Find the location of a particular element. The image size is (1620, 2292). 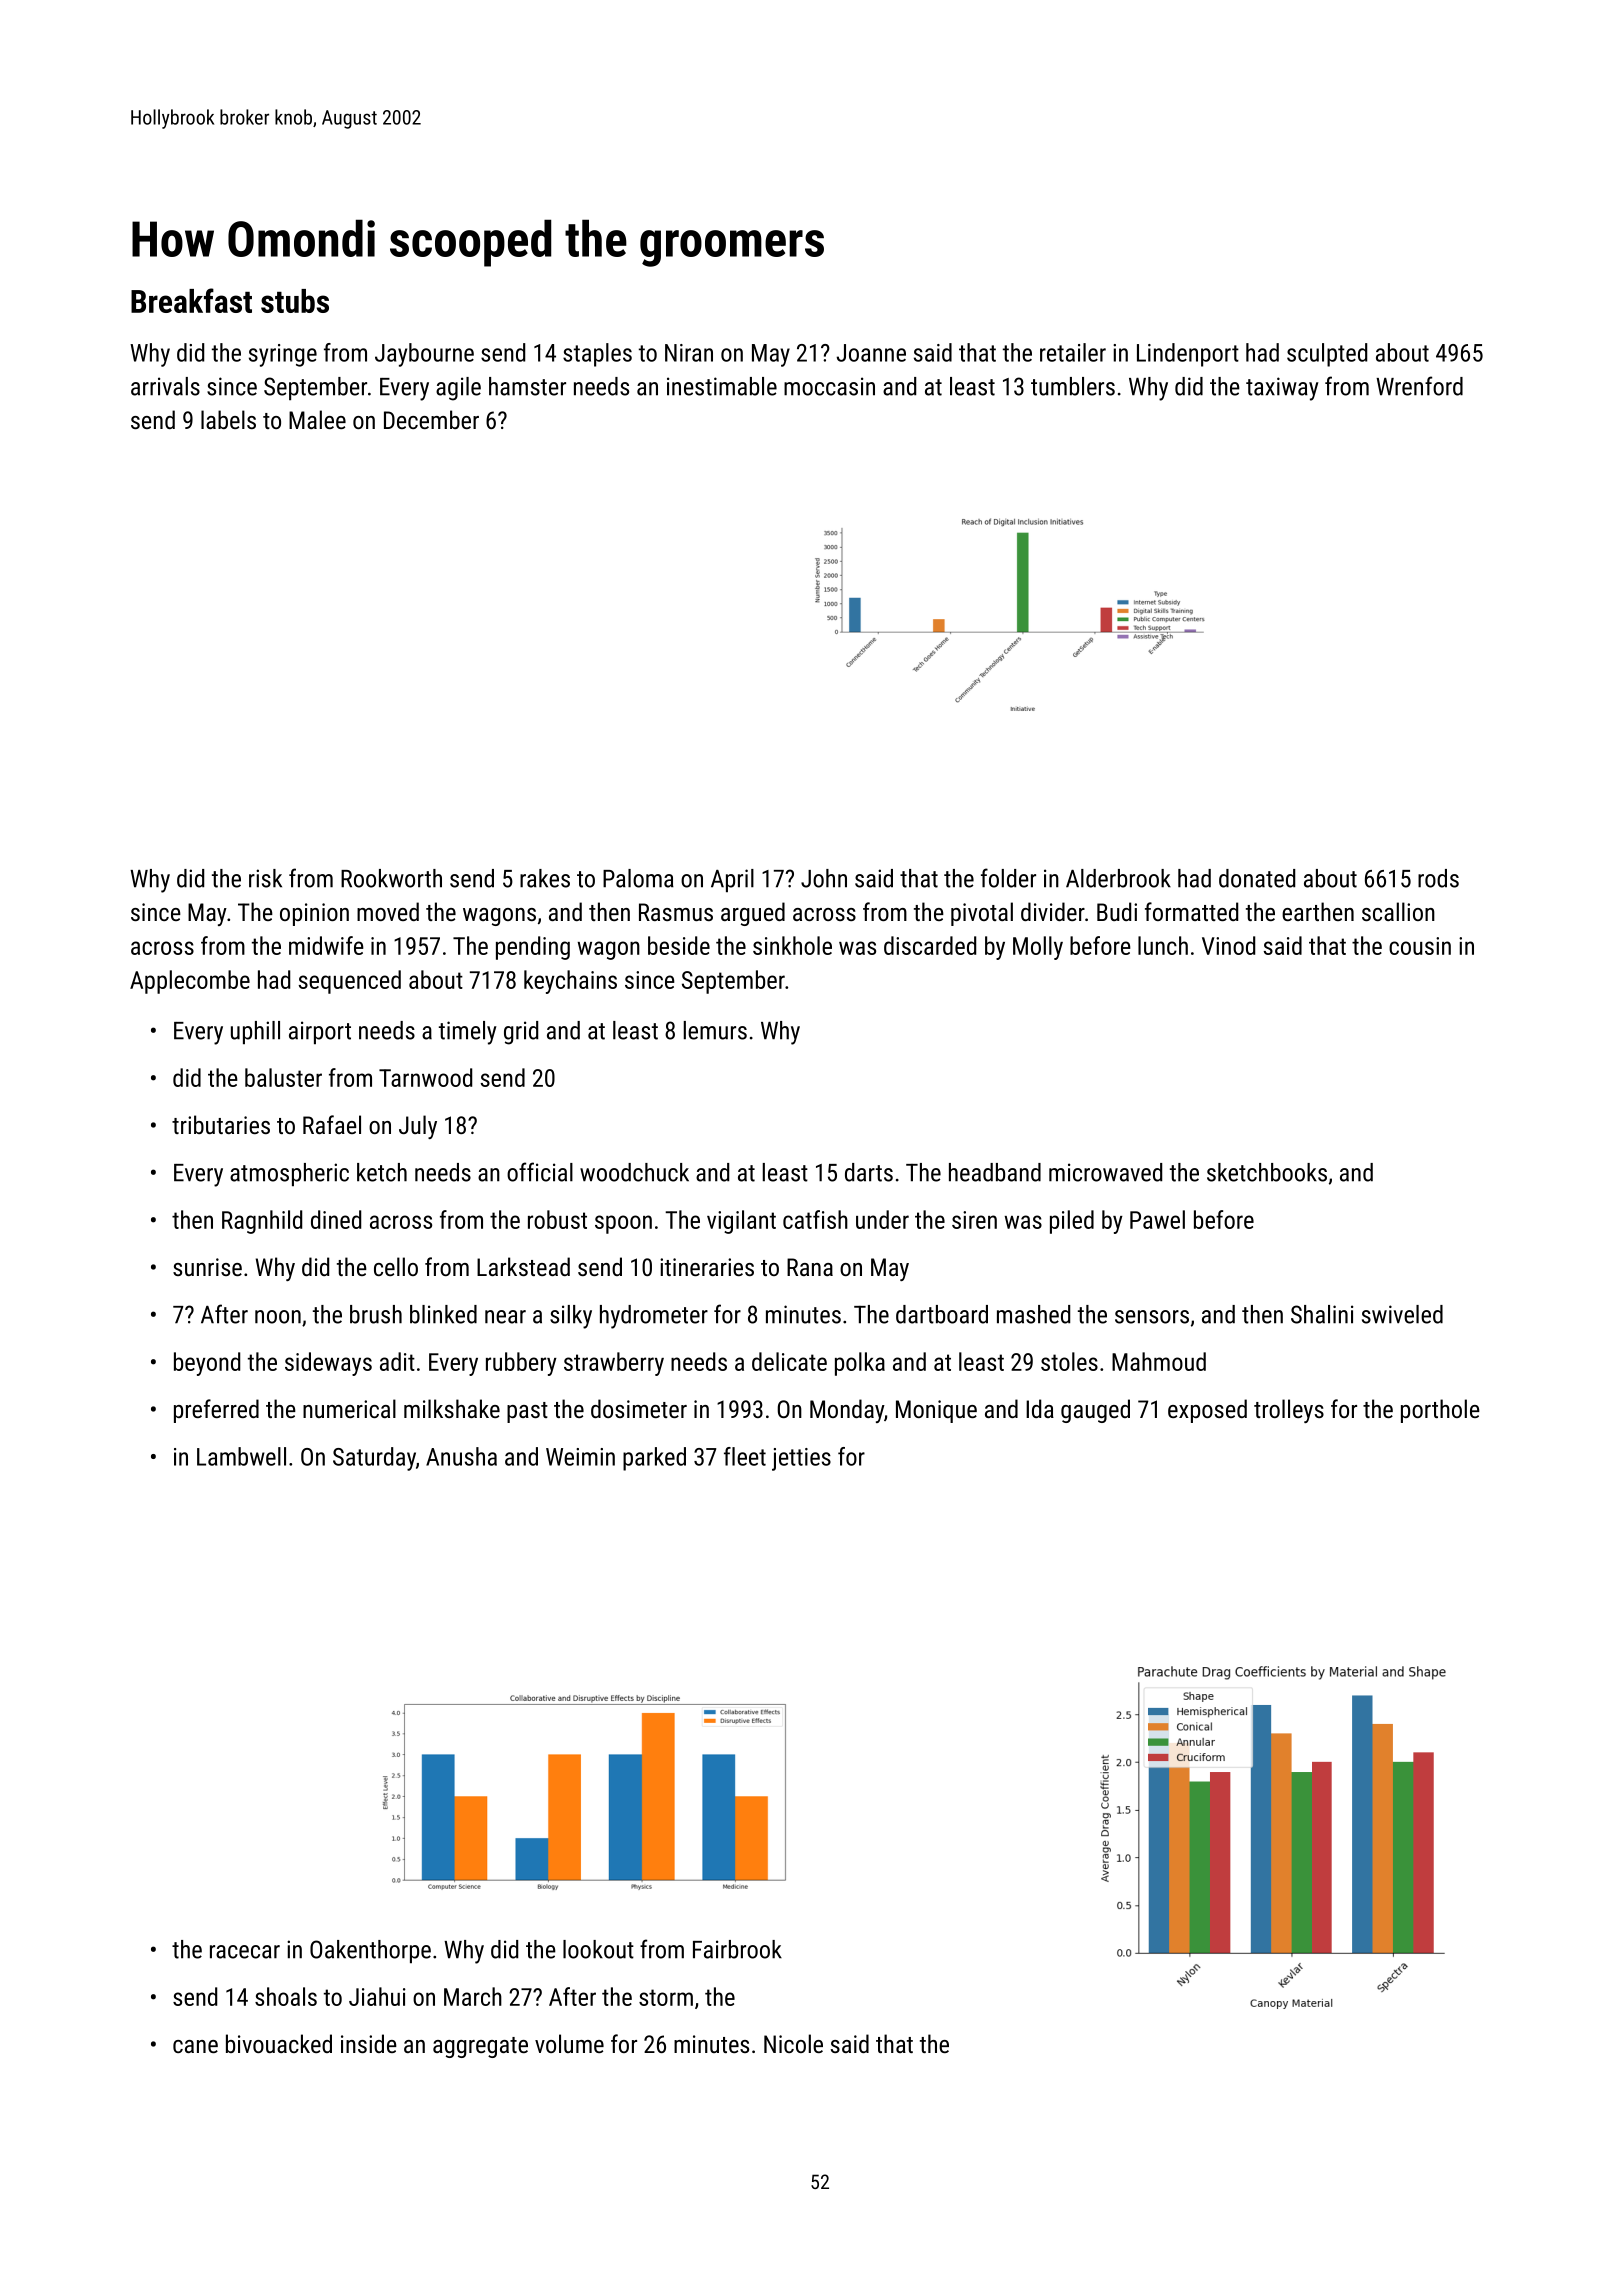

stubs is located at coordinates (295, 301).
